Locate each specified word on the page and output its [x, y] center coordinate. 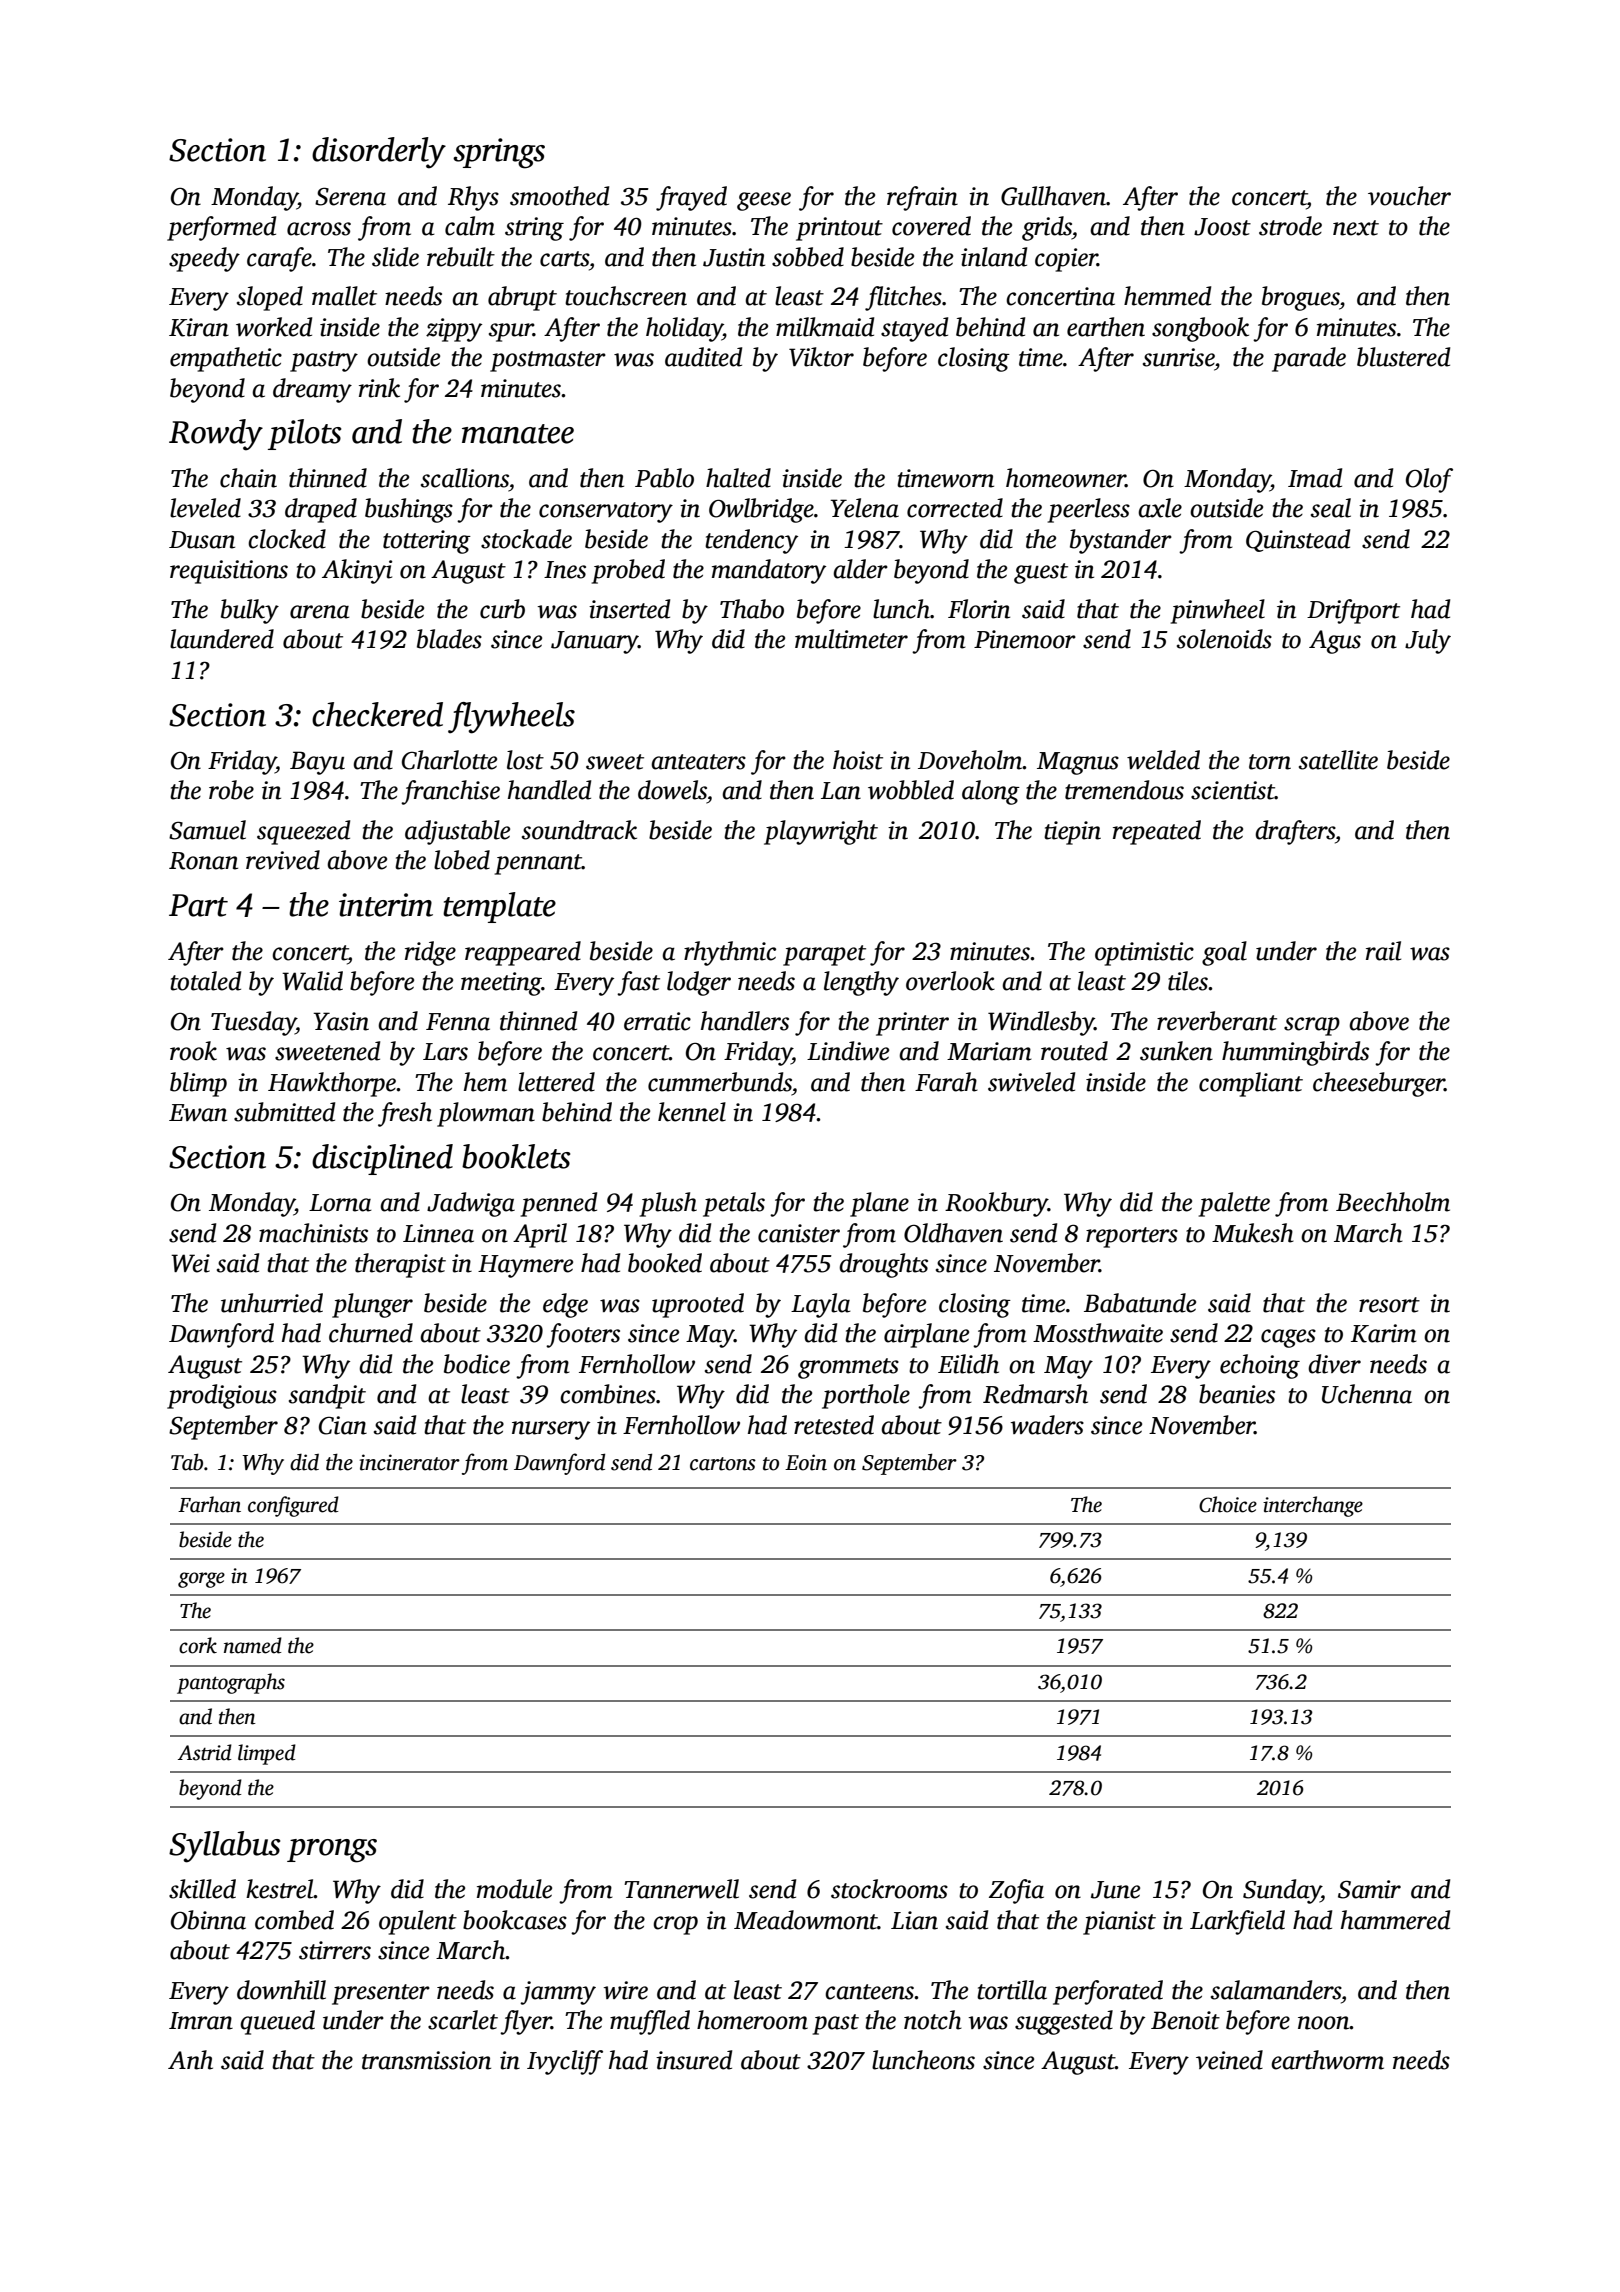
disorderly [379, 153]
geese [764, 201]
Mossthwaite [1098, 1333]
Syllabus [224, 1847]
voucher [1409, 196]
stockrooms [889, 1889]
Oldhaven [953, 1233]
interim [386, 905]
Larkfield [1237, 1922]
